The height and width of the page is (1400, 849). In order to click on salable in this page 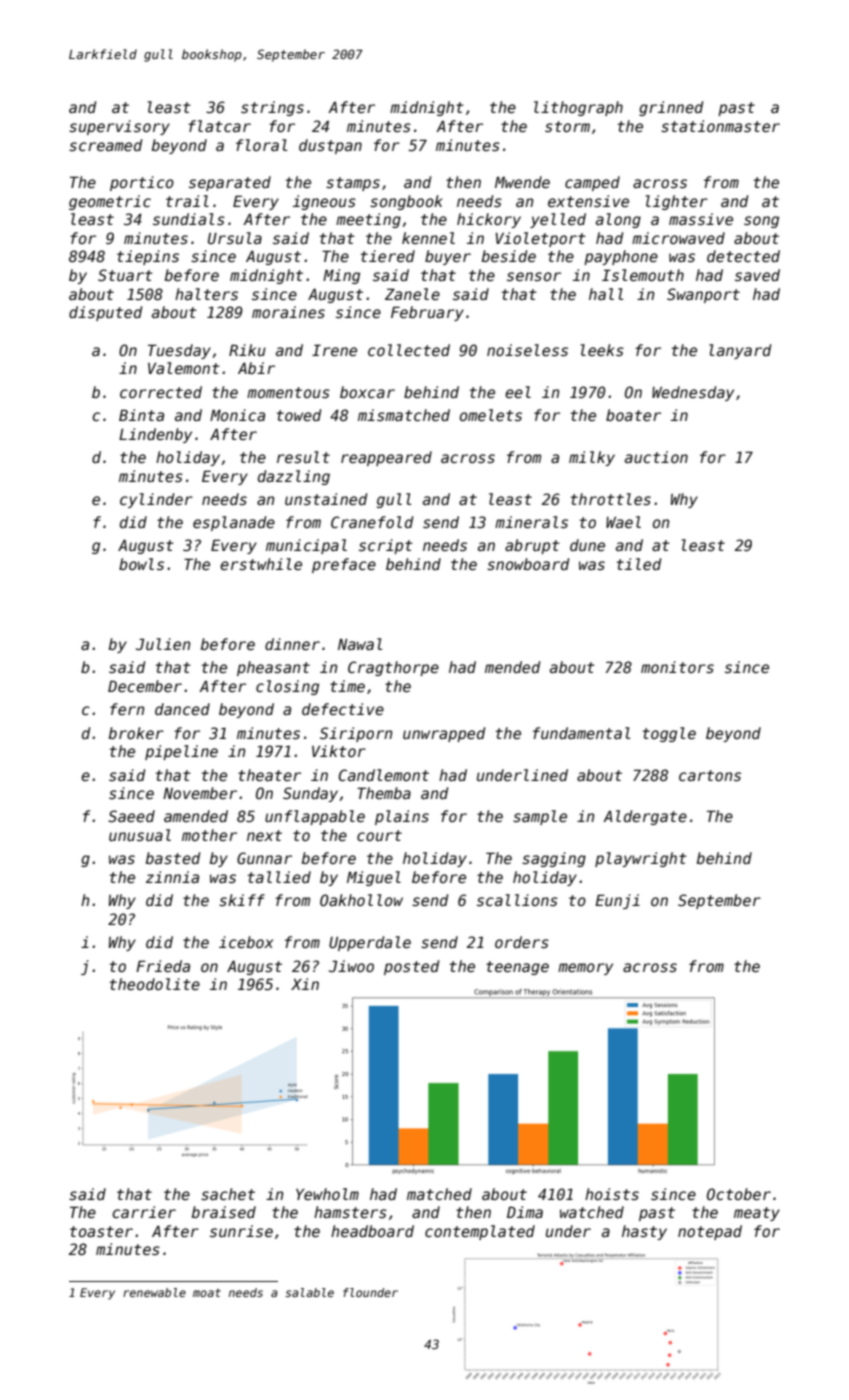, I will do `click(309, 1292)`.
